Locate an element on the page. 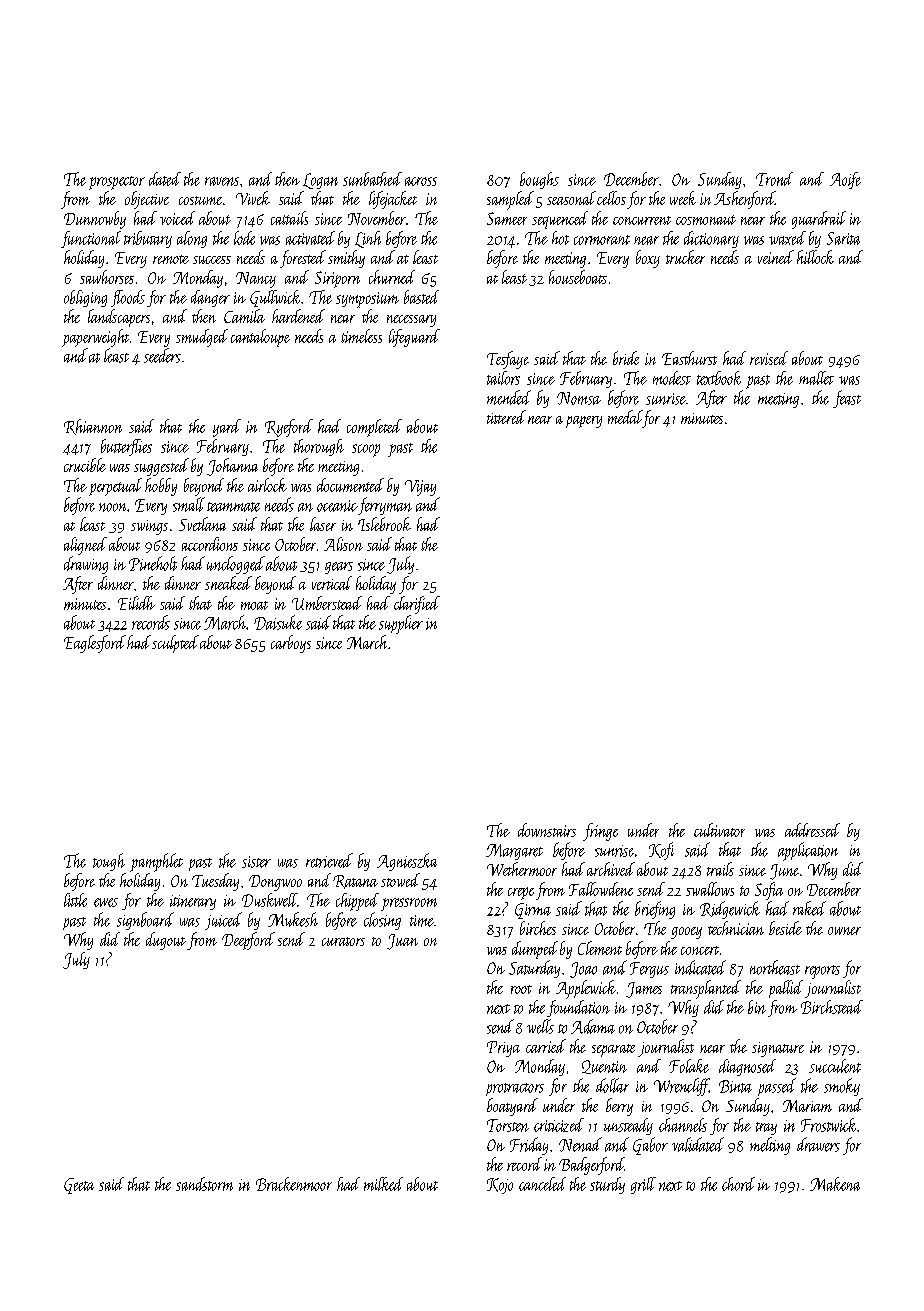 This image has height=1311, width=924. wells is located at coordinates (540, 1026).
